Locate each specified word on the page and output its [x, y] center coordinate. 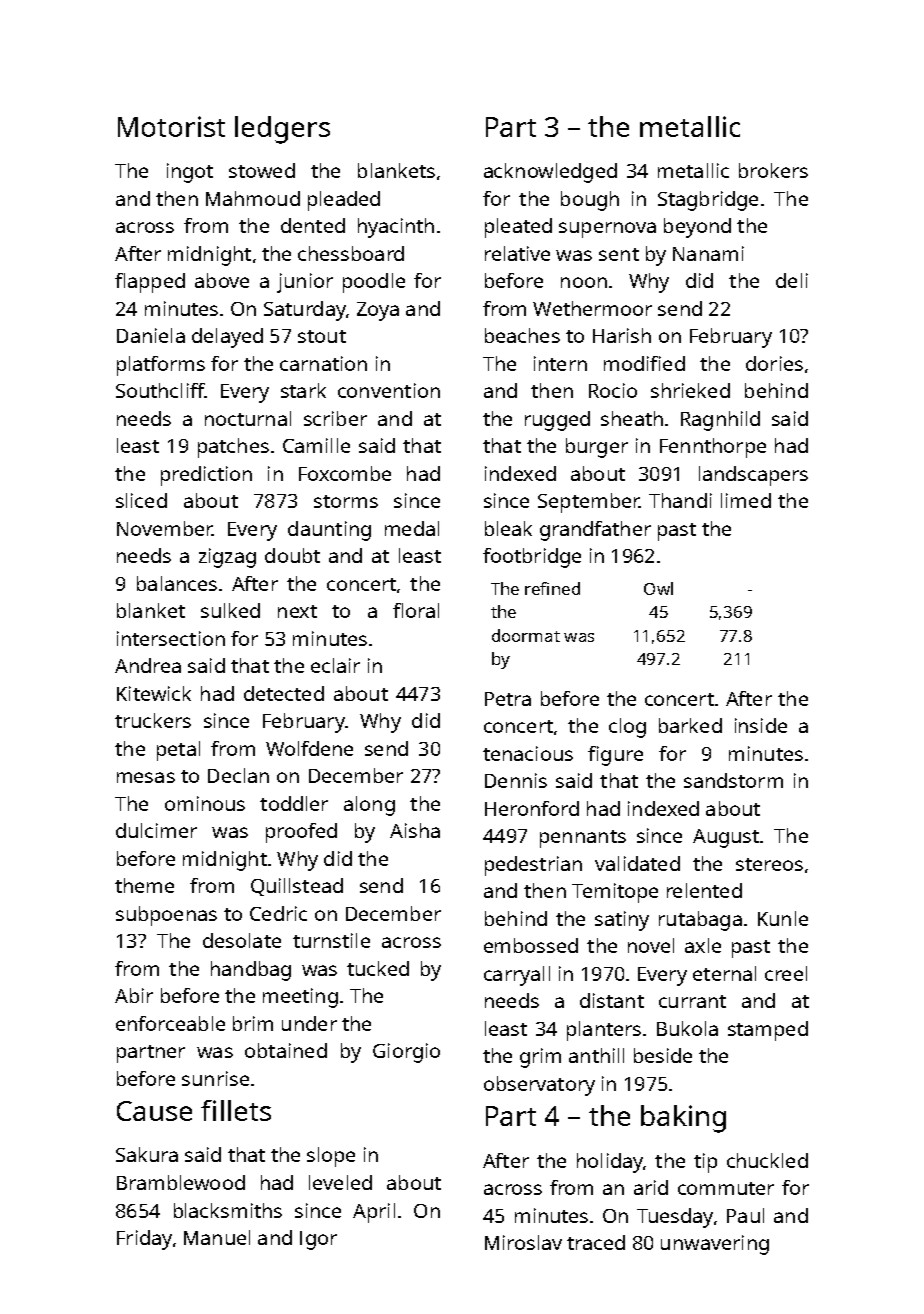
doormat [526, 635]
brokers [773, 170]
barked [690, 725]
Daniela [151, 335]
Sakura [147, 1154]
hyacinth [396, 228]
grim [540, 1058]
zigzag [227, 558]
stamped [768, 1031]
